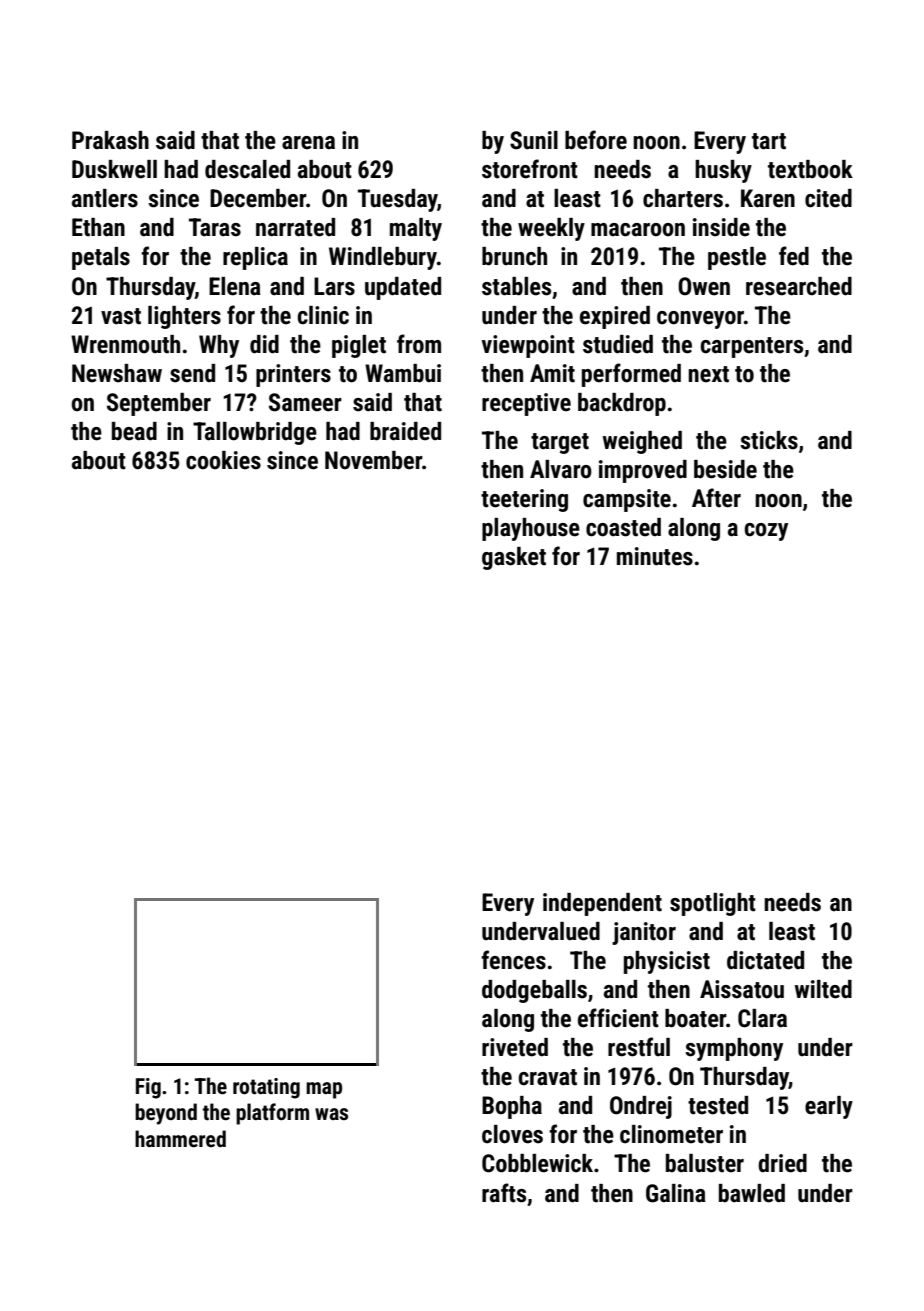 This image has height=1311, width=924. I want to click on cozy, so click(766, 532).
